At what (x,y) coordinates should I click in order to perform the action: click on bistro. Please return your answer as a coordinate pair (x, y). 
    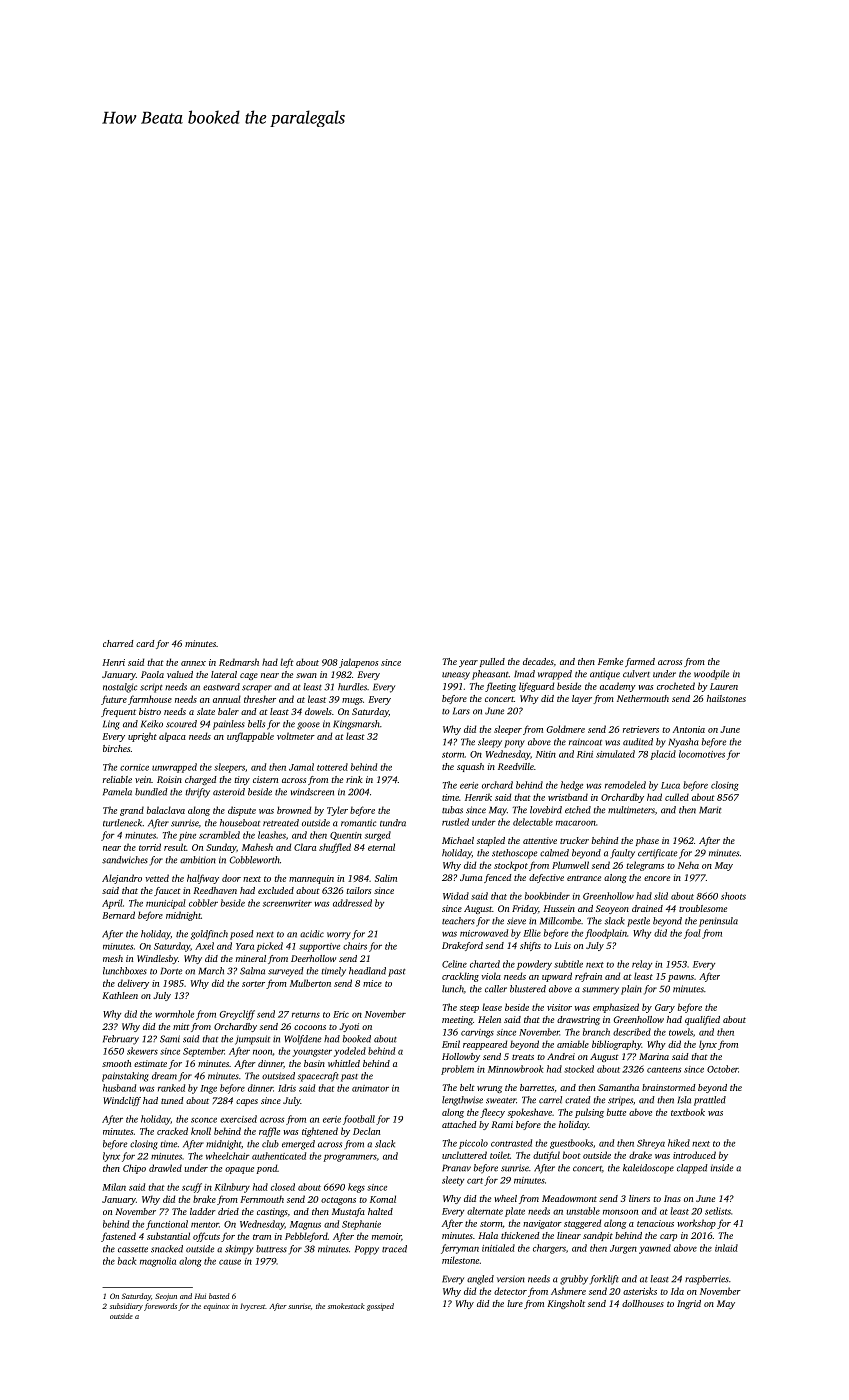
    Looking at the image, I should click on (150, 711).
